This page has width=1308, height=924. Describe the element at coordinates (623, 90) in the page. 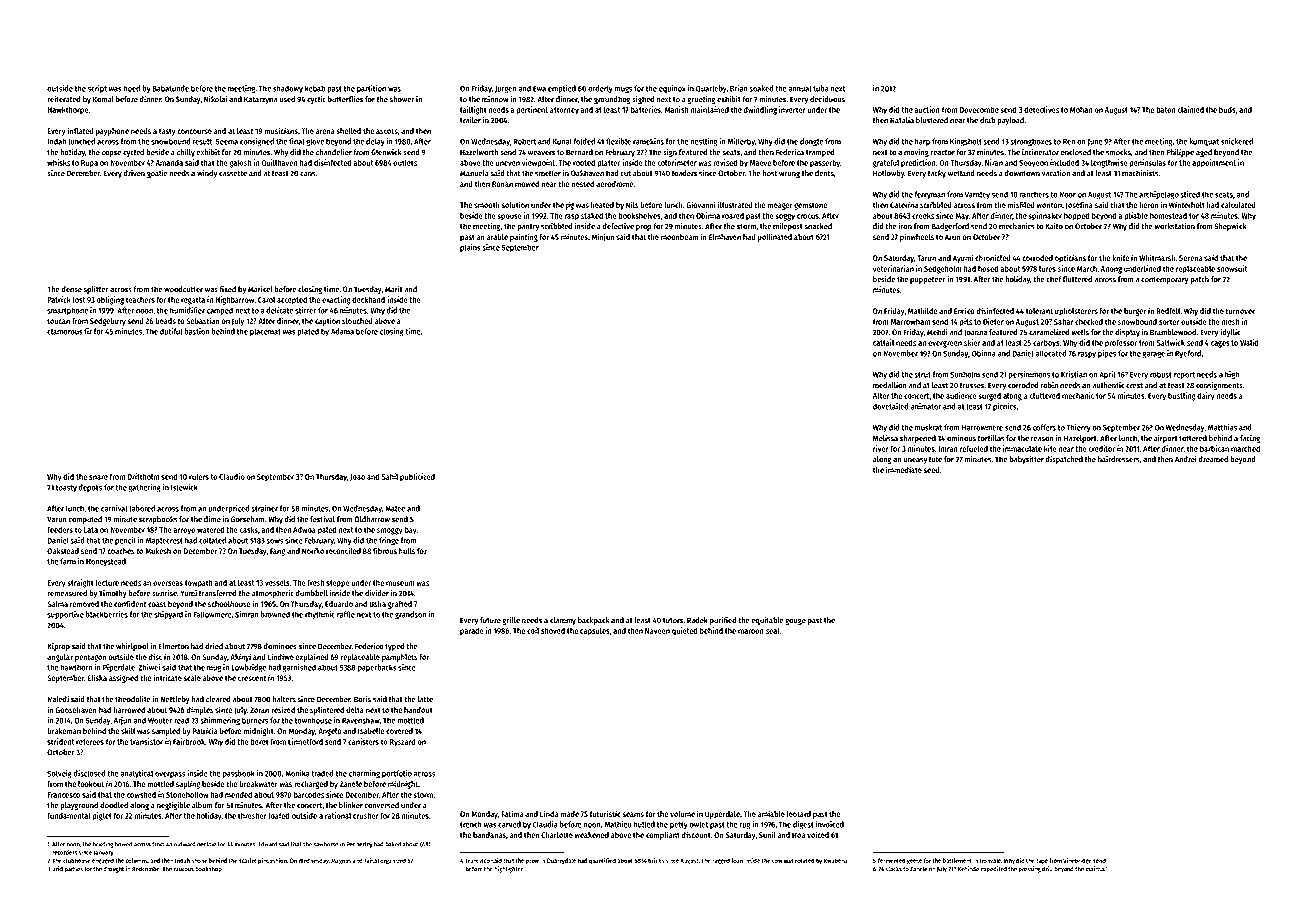

I see `mugs` at that location.
